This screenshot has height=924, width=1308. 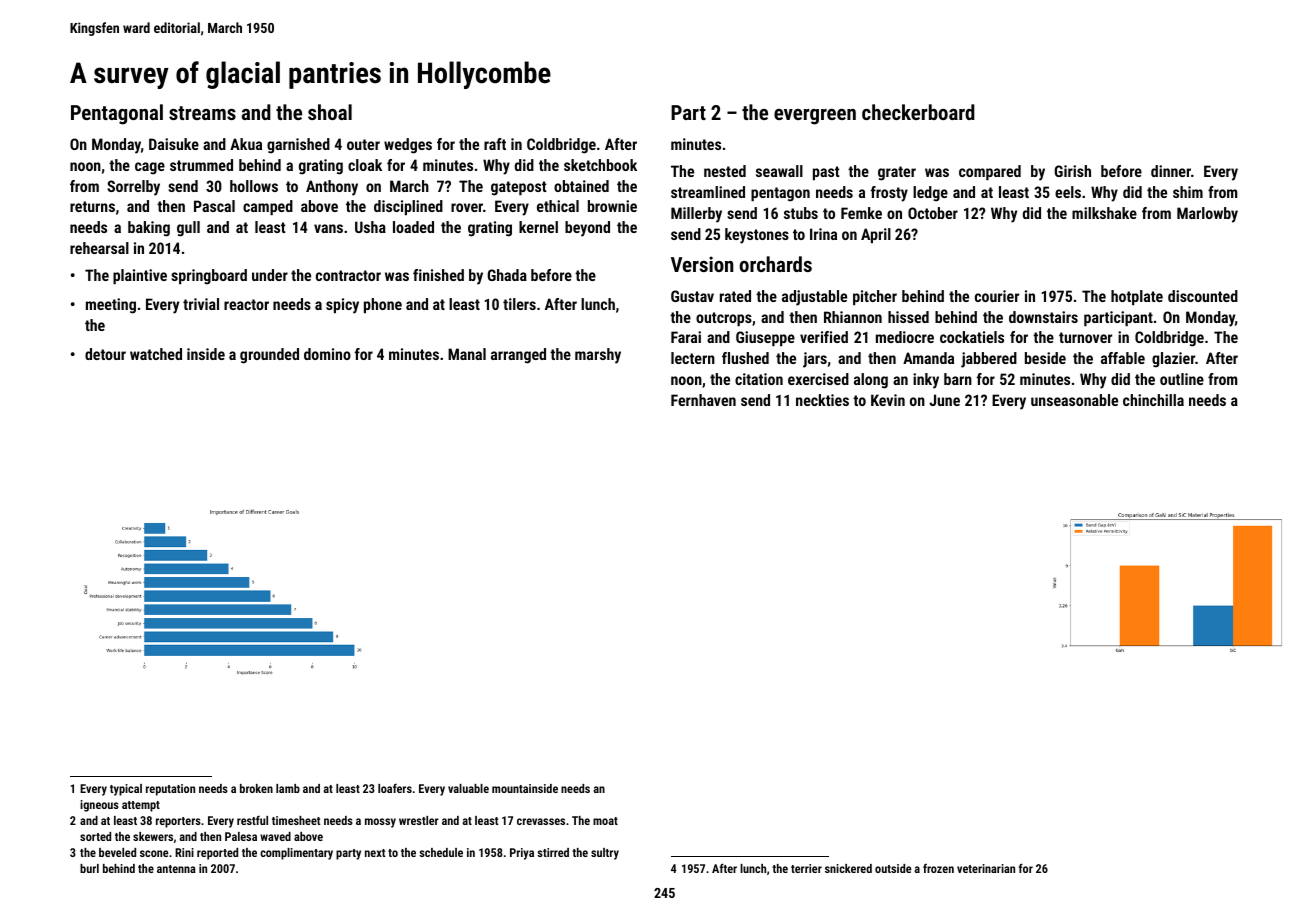 What do you see at coordinates (986, 868) in the screenshot?
I see `veterinarian` at bounding box center [986, 868].
